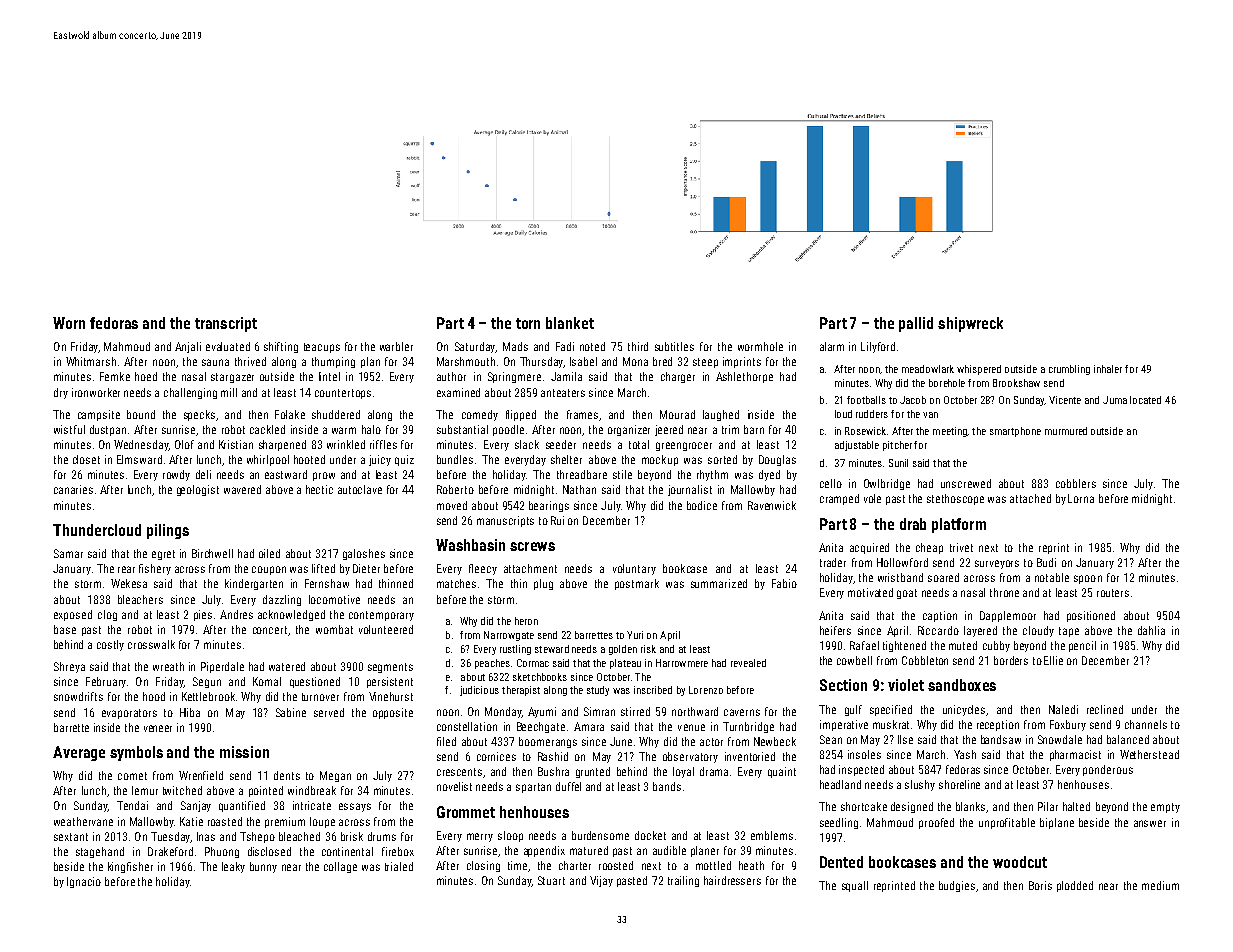  I want to click on inventoried, so click(750, 756).
